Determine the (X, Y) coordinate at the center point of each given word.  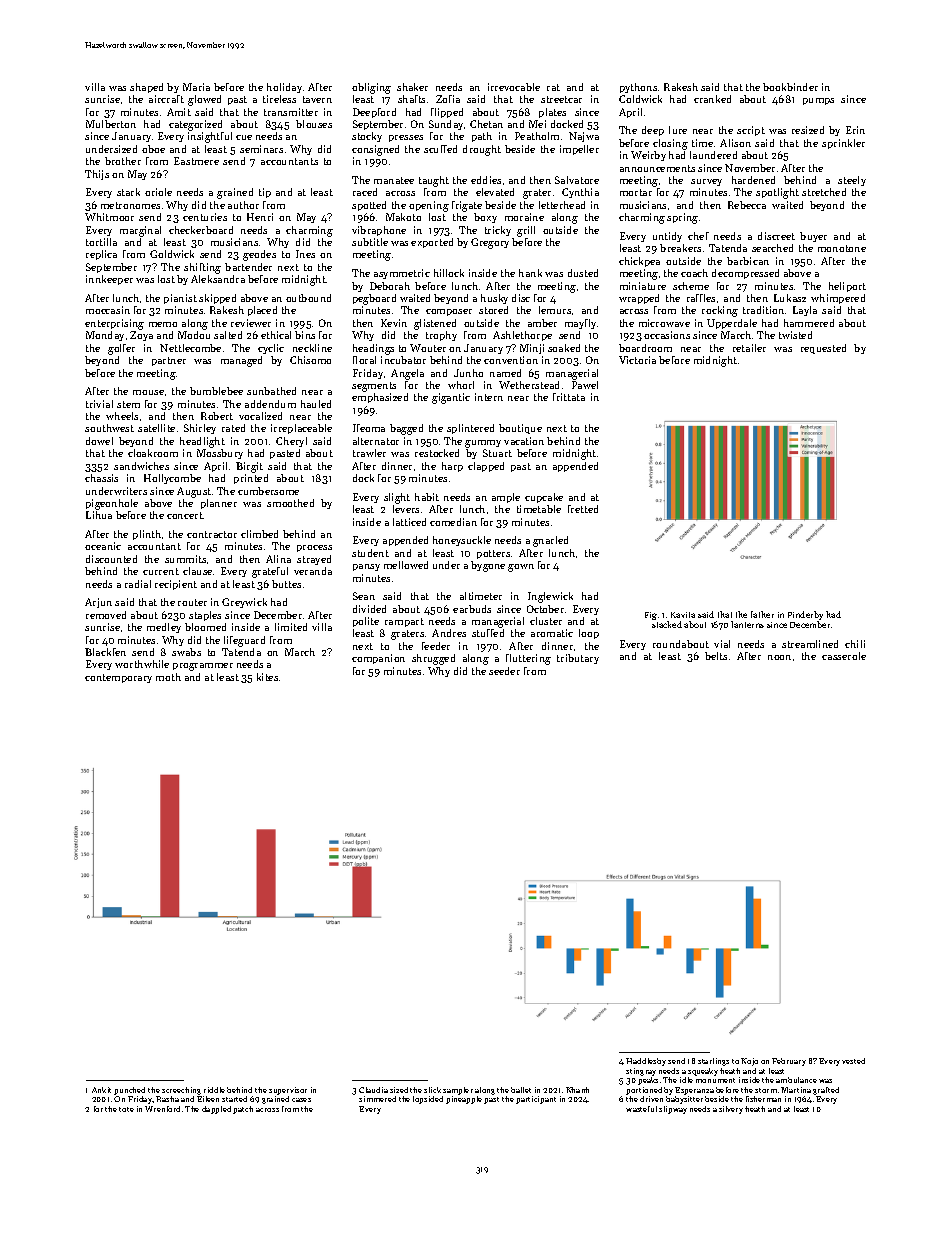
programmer (203, 667)
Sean (364, 596)
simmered (377, 1099)
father (762, 614)
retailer (749, 348)
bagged (406, 429)
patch (243, 1110)
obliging (371, 88)
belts (716, 656)
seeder (504, 671)
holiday (284, 88)
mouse (148, 392)
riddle (214, 1090)
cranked (712, 99)
